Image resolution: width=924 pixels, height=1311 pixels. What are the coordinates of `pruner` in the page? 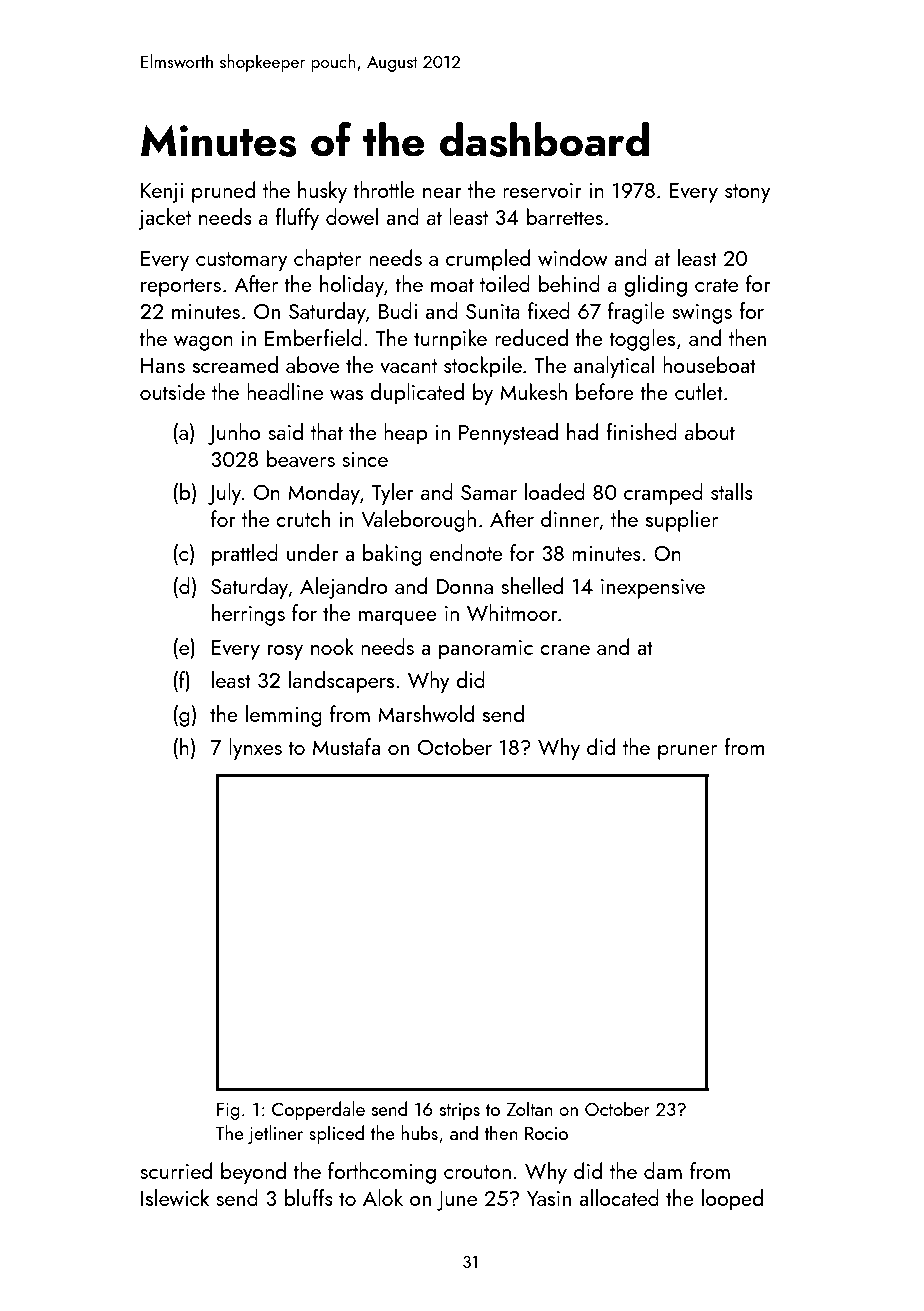 It's located at (687, 752).
